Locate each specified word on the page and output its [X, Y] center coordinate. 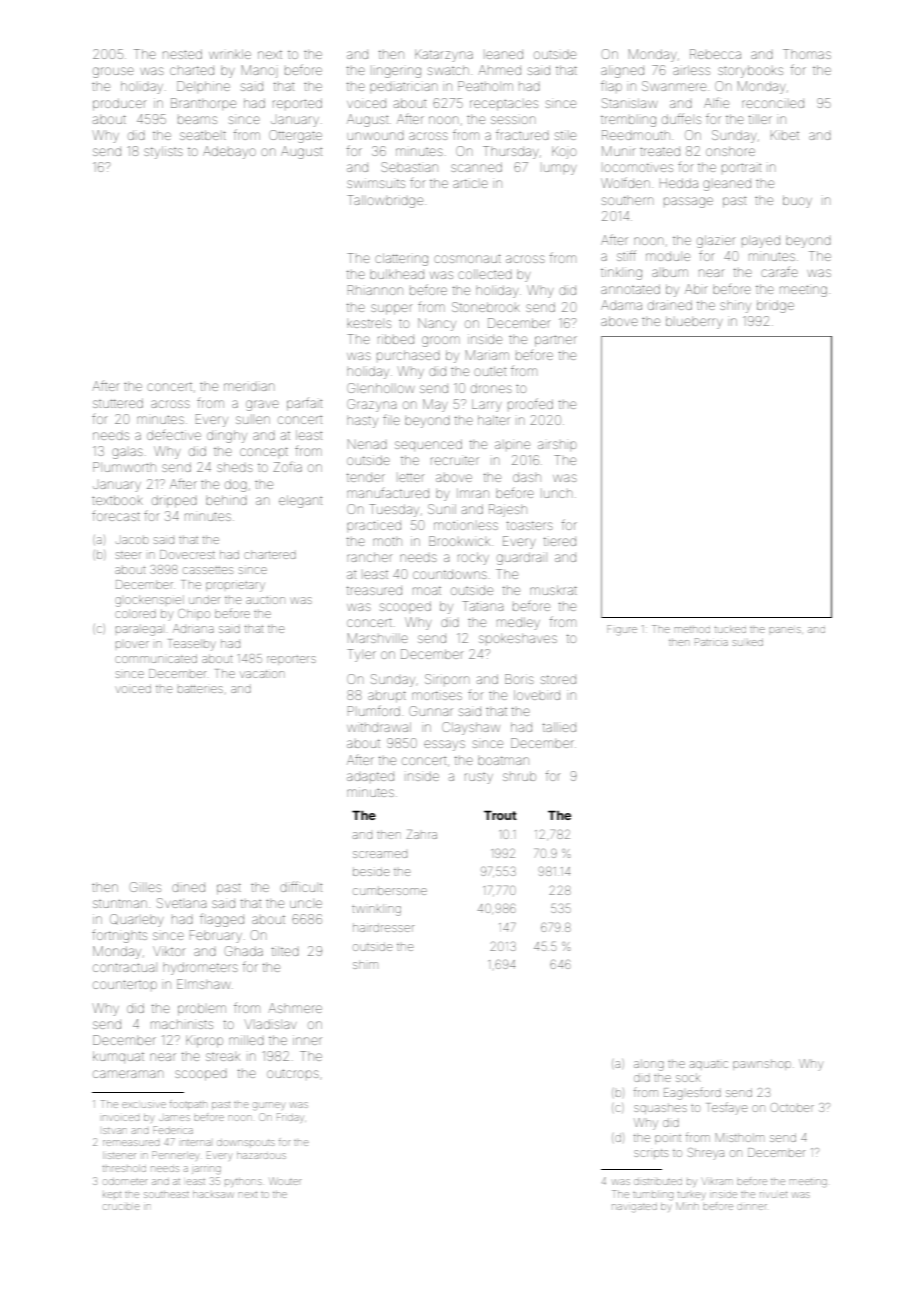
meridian [249, 387]
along [649, 1065]
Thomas [807, 54]
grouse [113, 72]
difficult [301, 886]
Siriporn [447, 679]
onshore [730, 151]
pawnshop [762, 1064]
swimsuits [376, 183]
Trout [500, 815]
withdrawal [379, 727]
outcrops [293, 1073]
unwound [376, 136]
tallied [559, 727]
